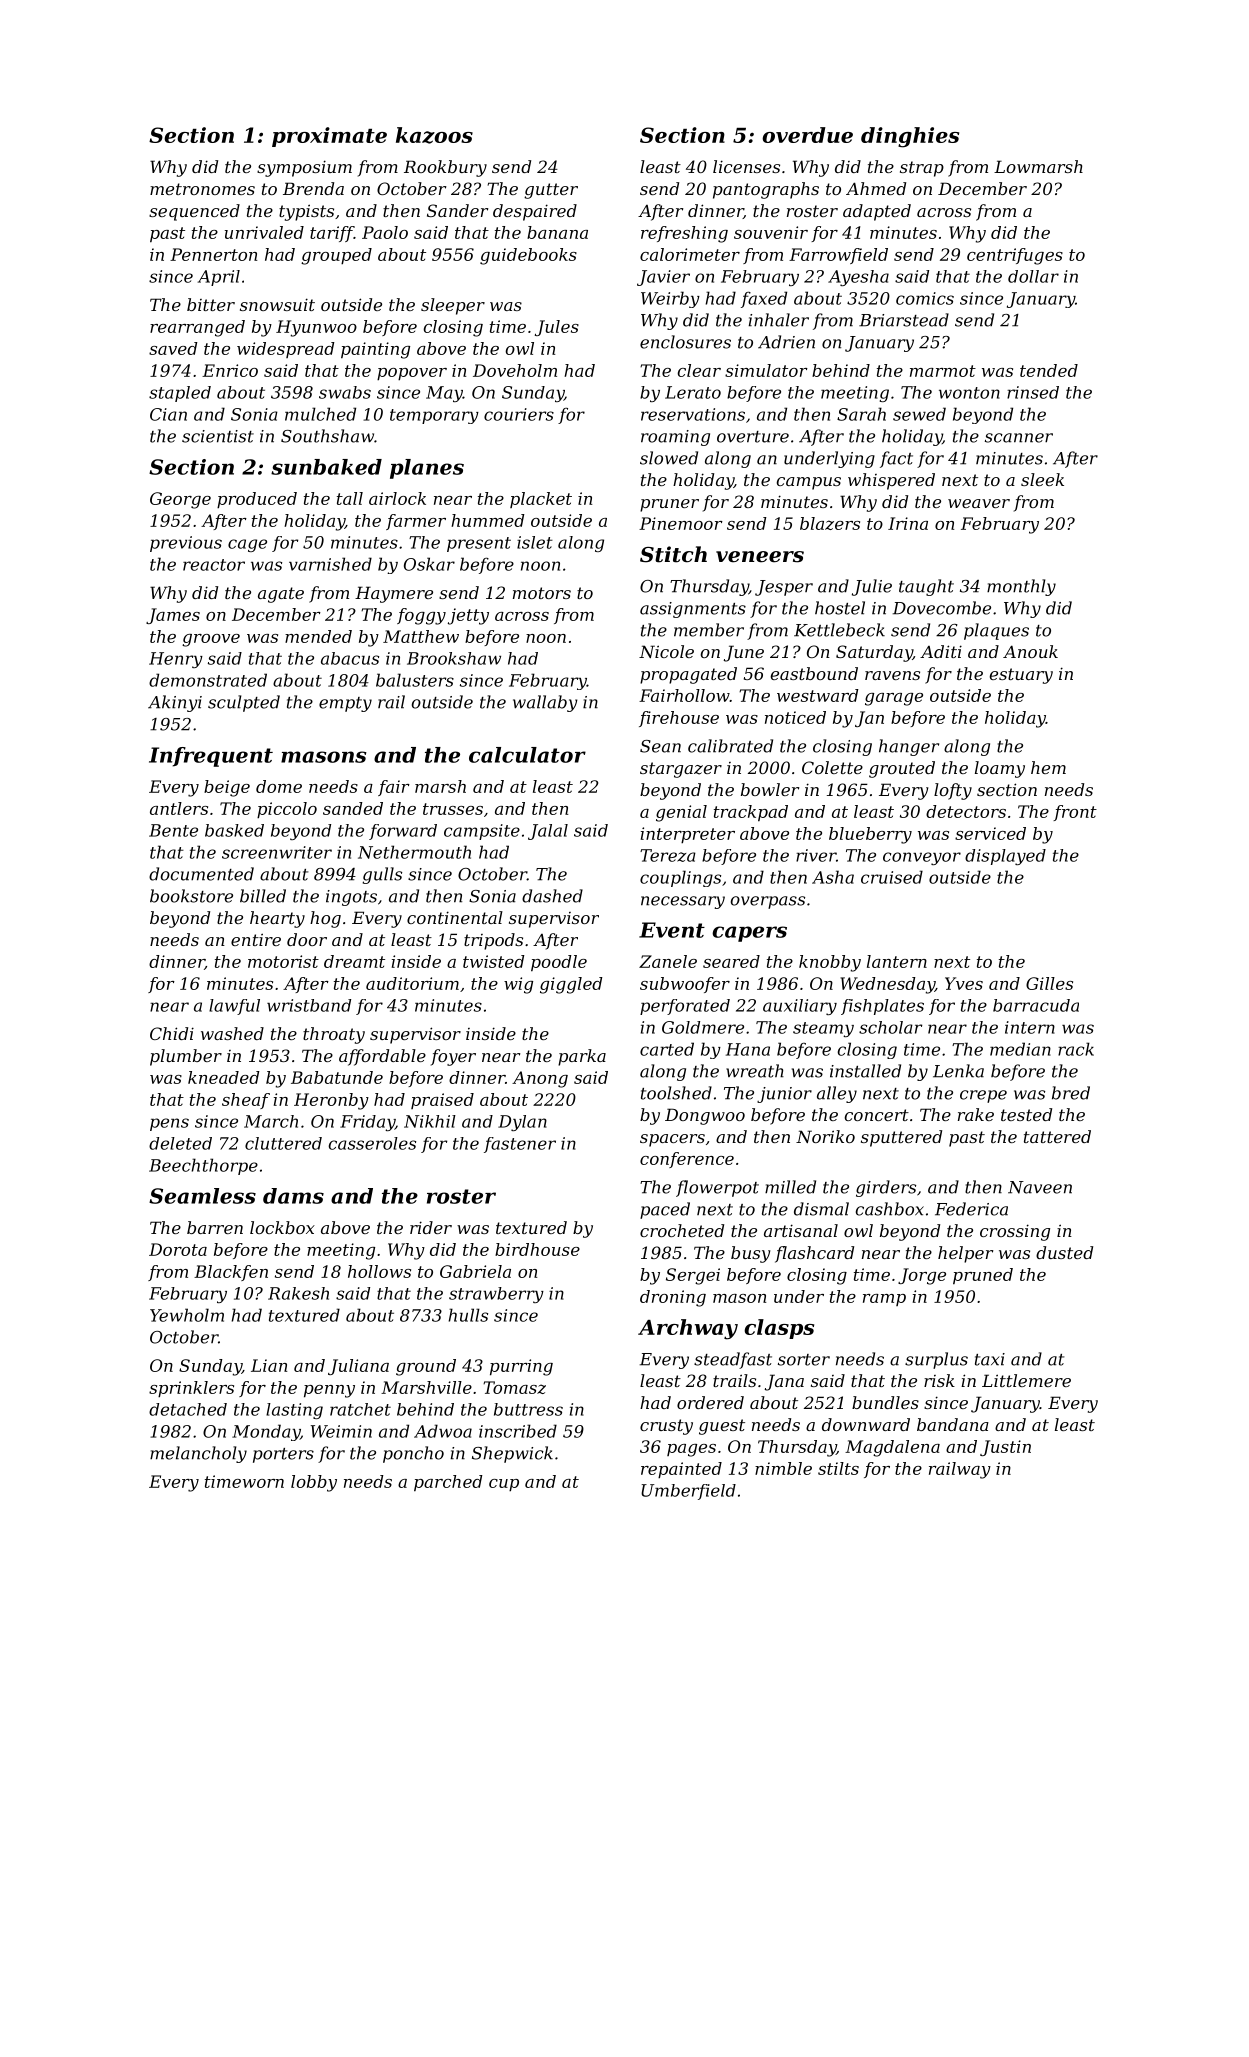 The image size is (1249, 2057). What do you see at coordinates (345, 392) in the document?
I see `swabs` at bounding box center [345, 392].
